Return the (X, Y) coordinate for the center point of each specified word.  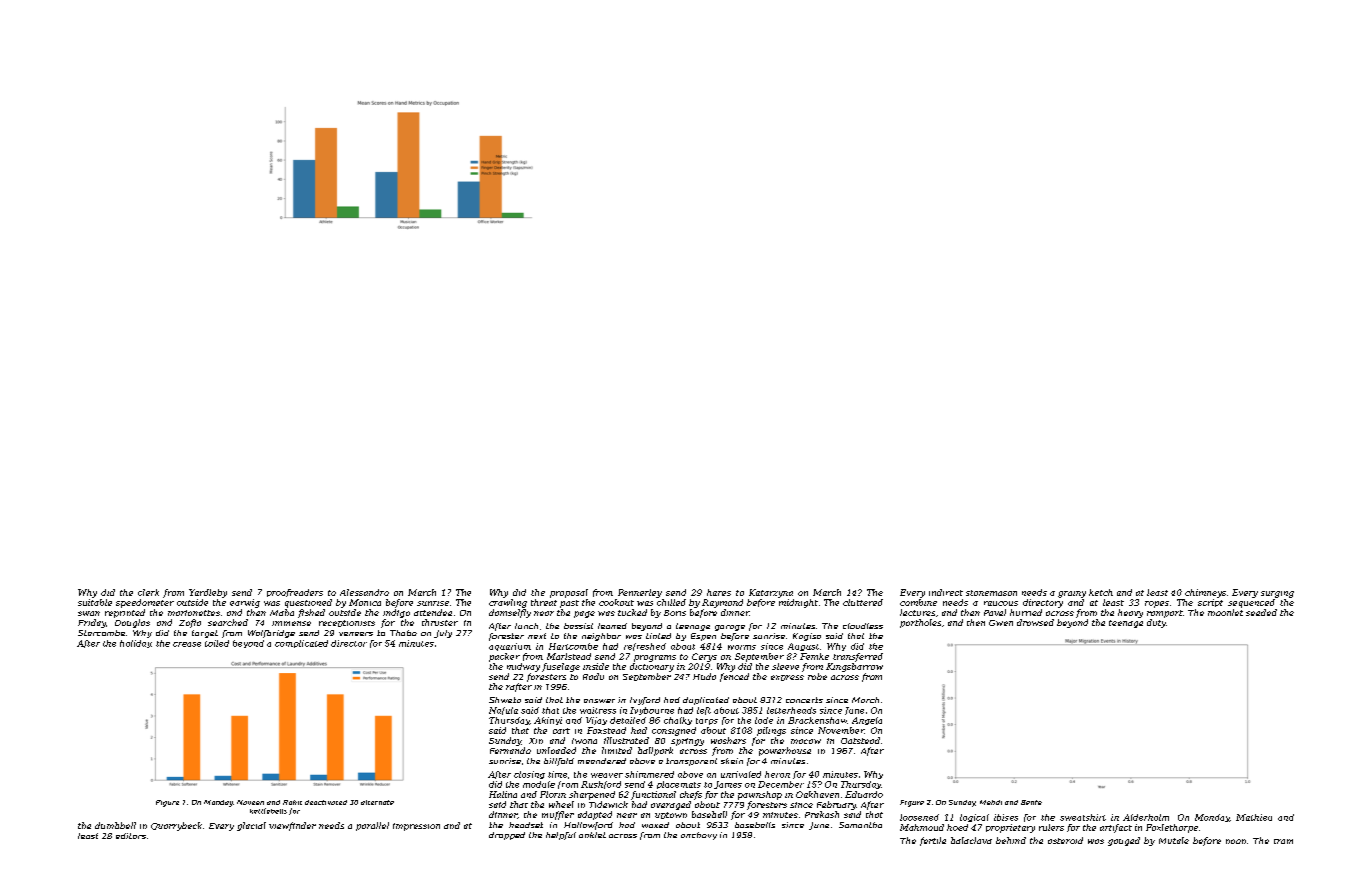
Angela (867, 721)
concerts (804, 700)
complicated (301, 644)
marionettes (194, 613)
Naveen (250, 802)
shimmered (649, 774)
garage (730, 628)
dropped (507, 836)
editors (131, 836)
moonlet (1225, 612)
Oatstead (860, 740)
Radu (593, 676)
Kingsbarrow (854, 667)
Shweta (505, 700)
